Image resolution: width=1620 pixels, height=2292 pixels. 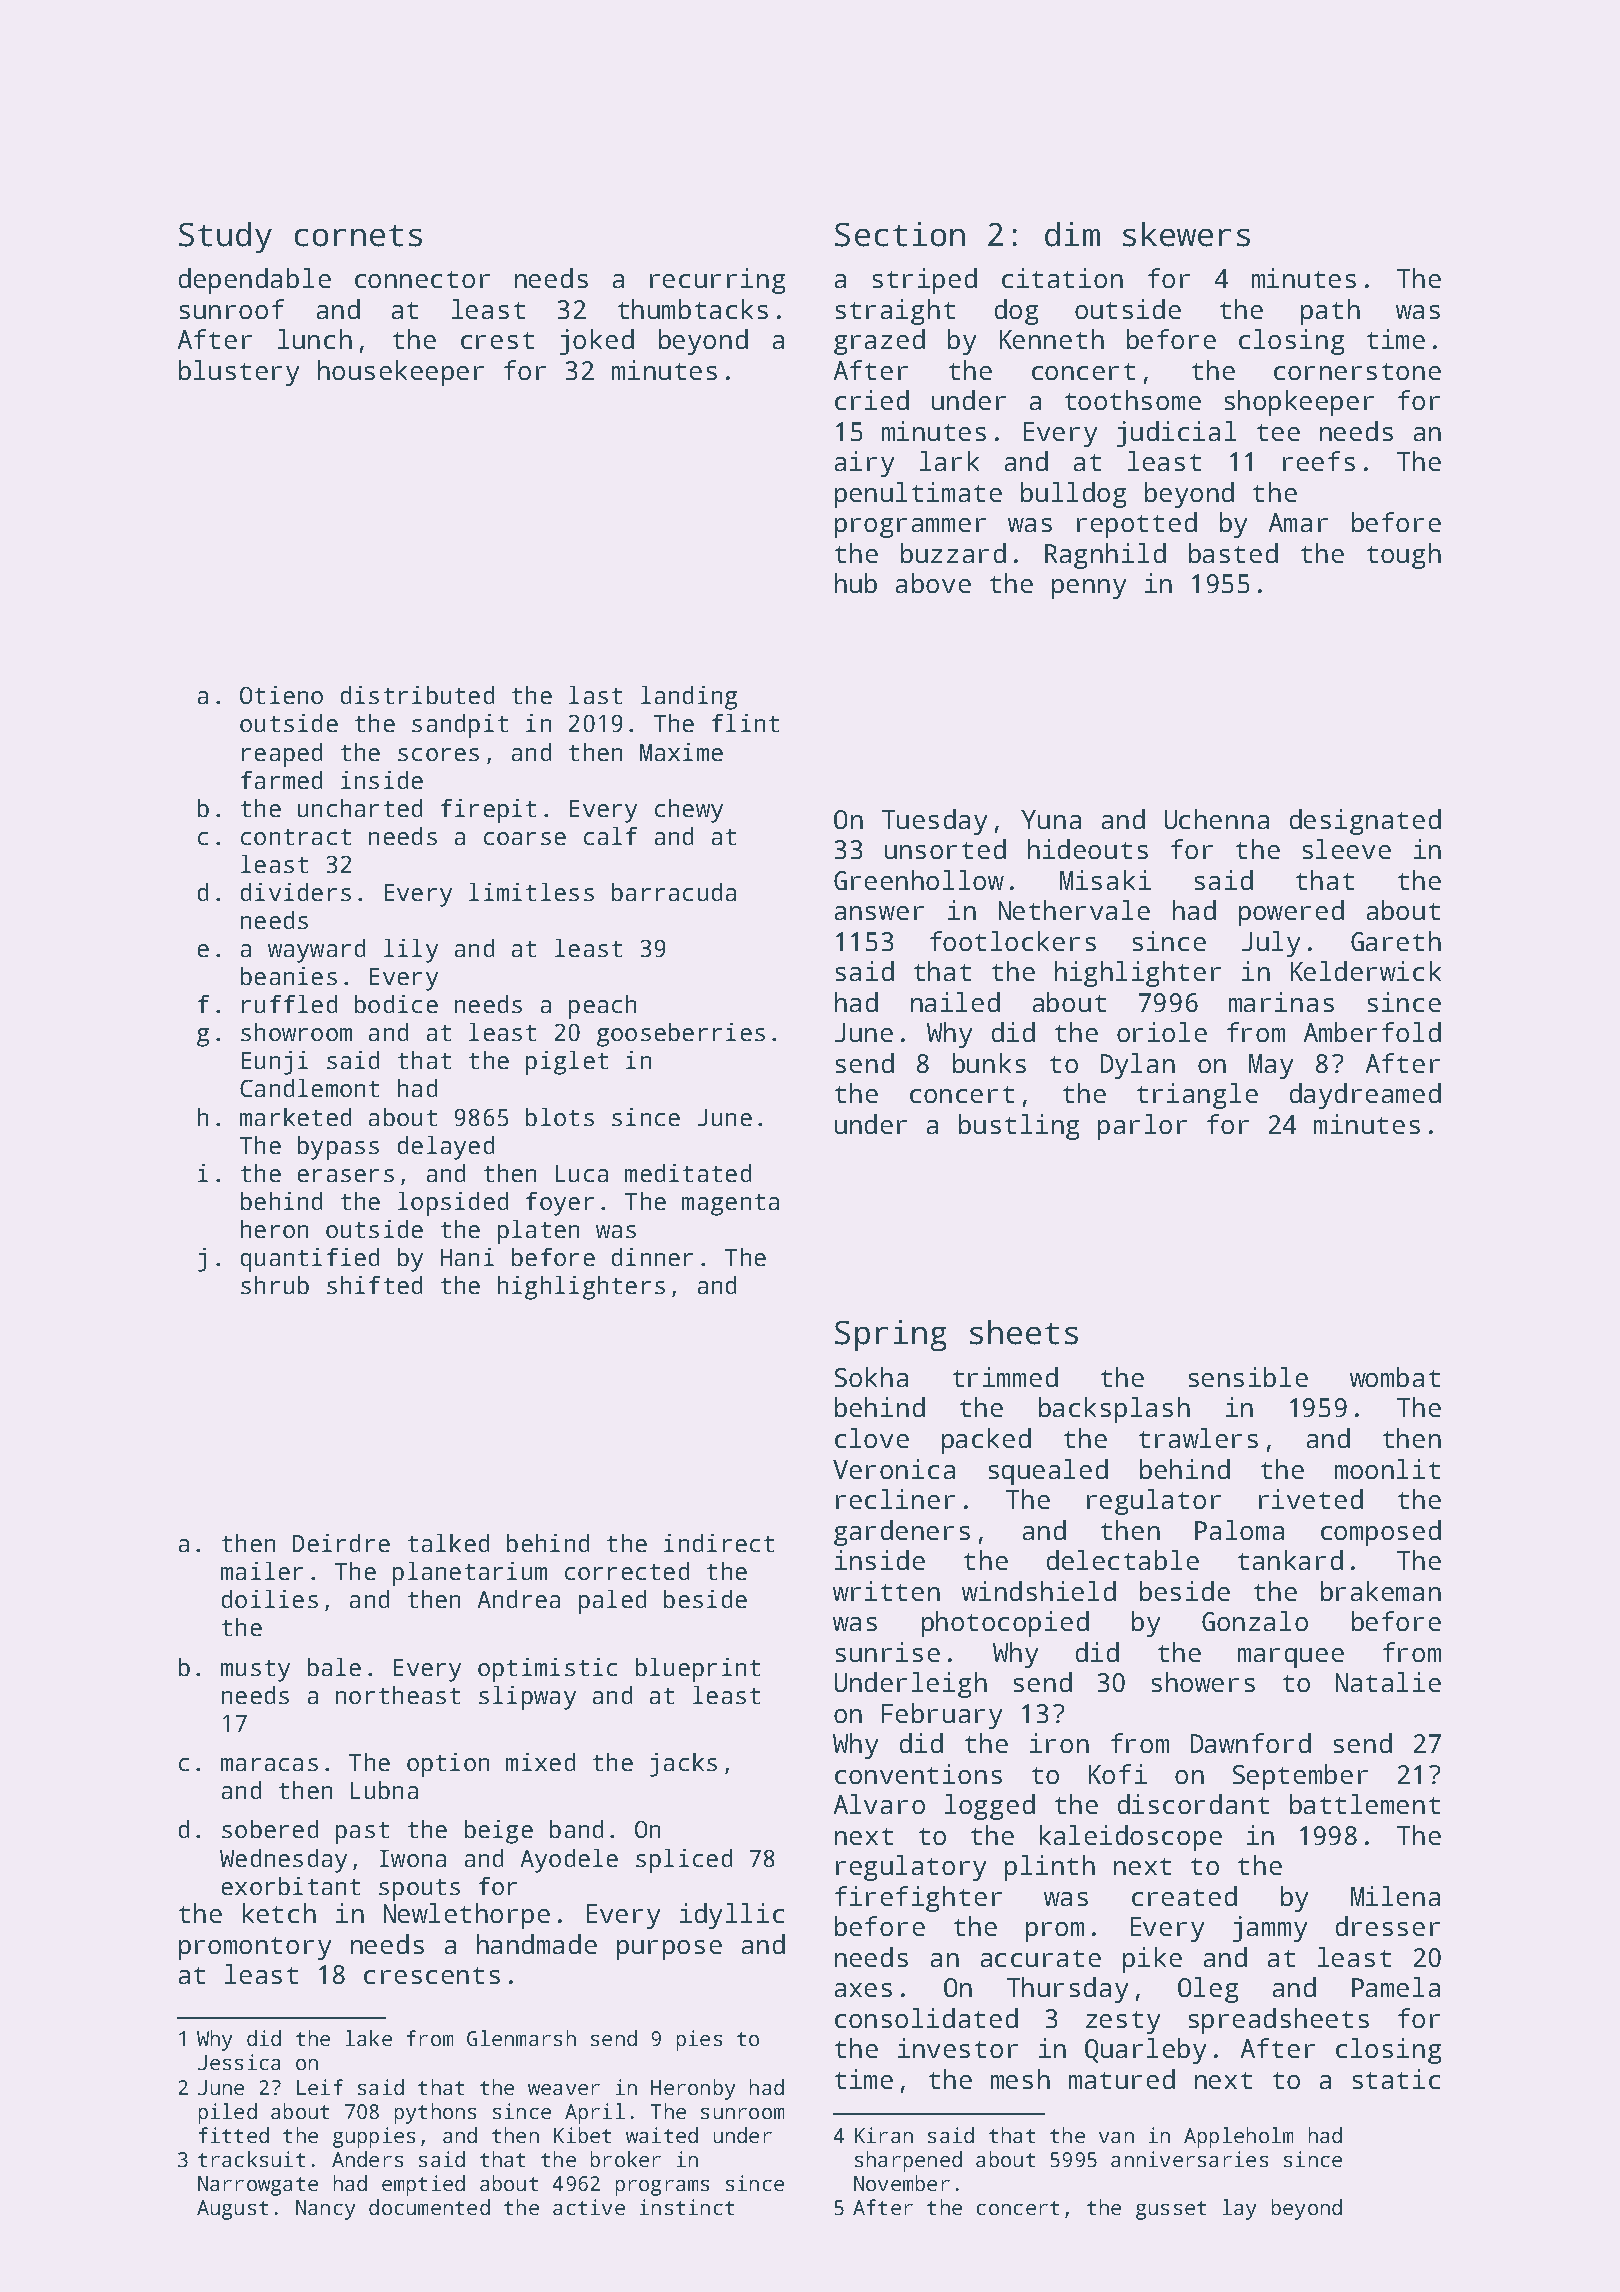 I want to click on dim, so click(x=1072, y=234).
